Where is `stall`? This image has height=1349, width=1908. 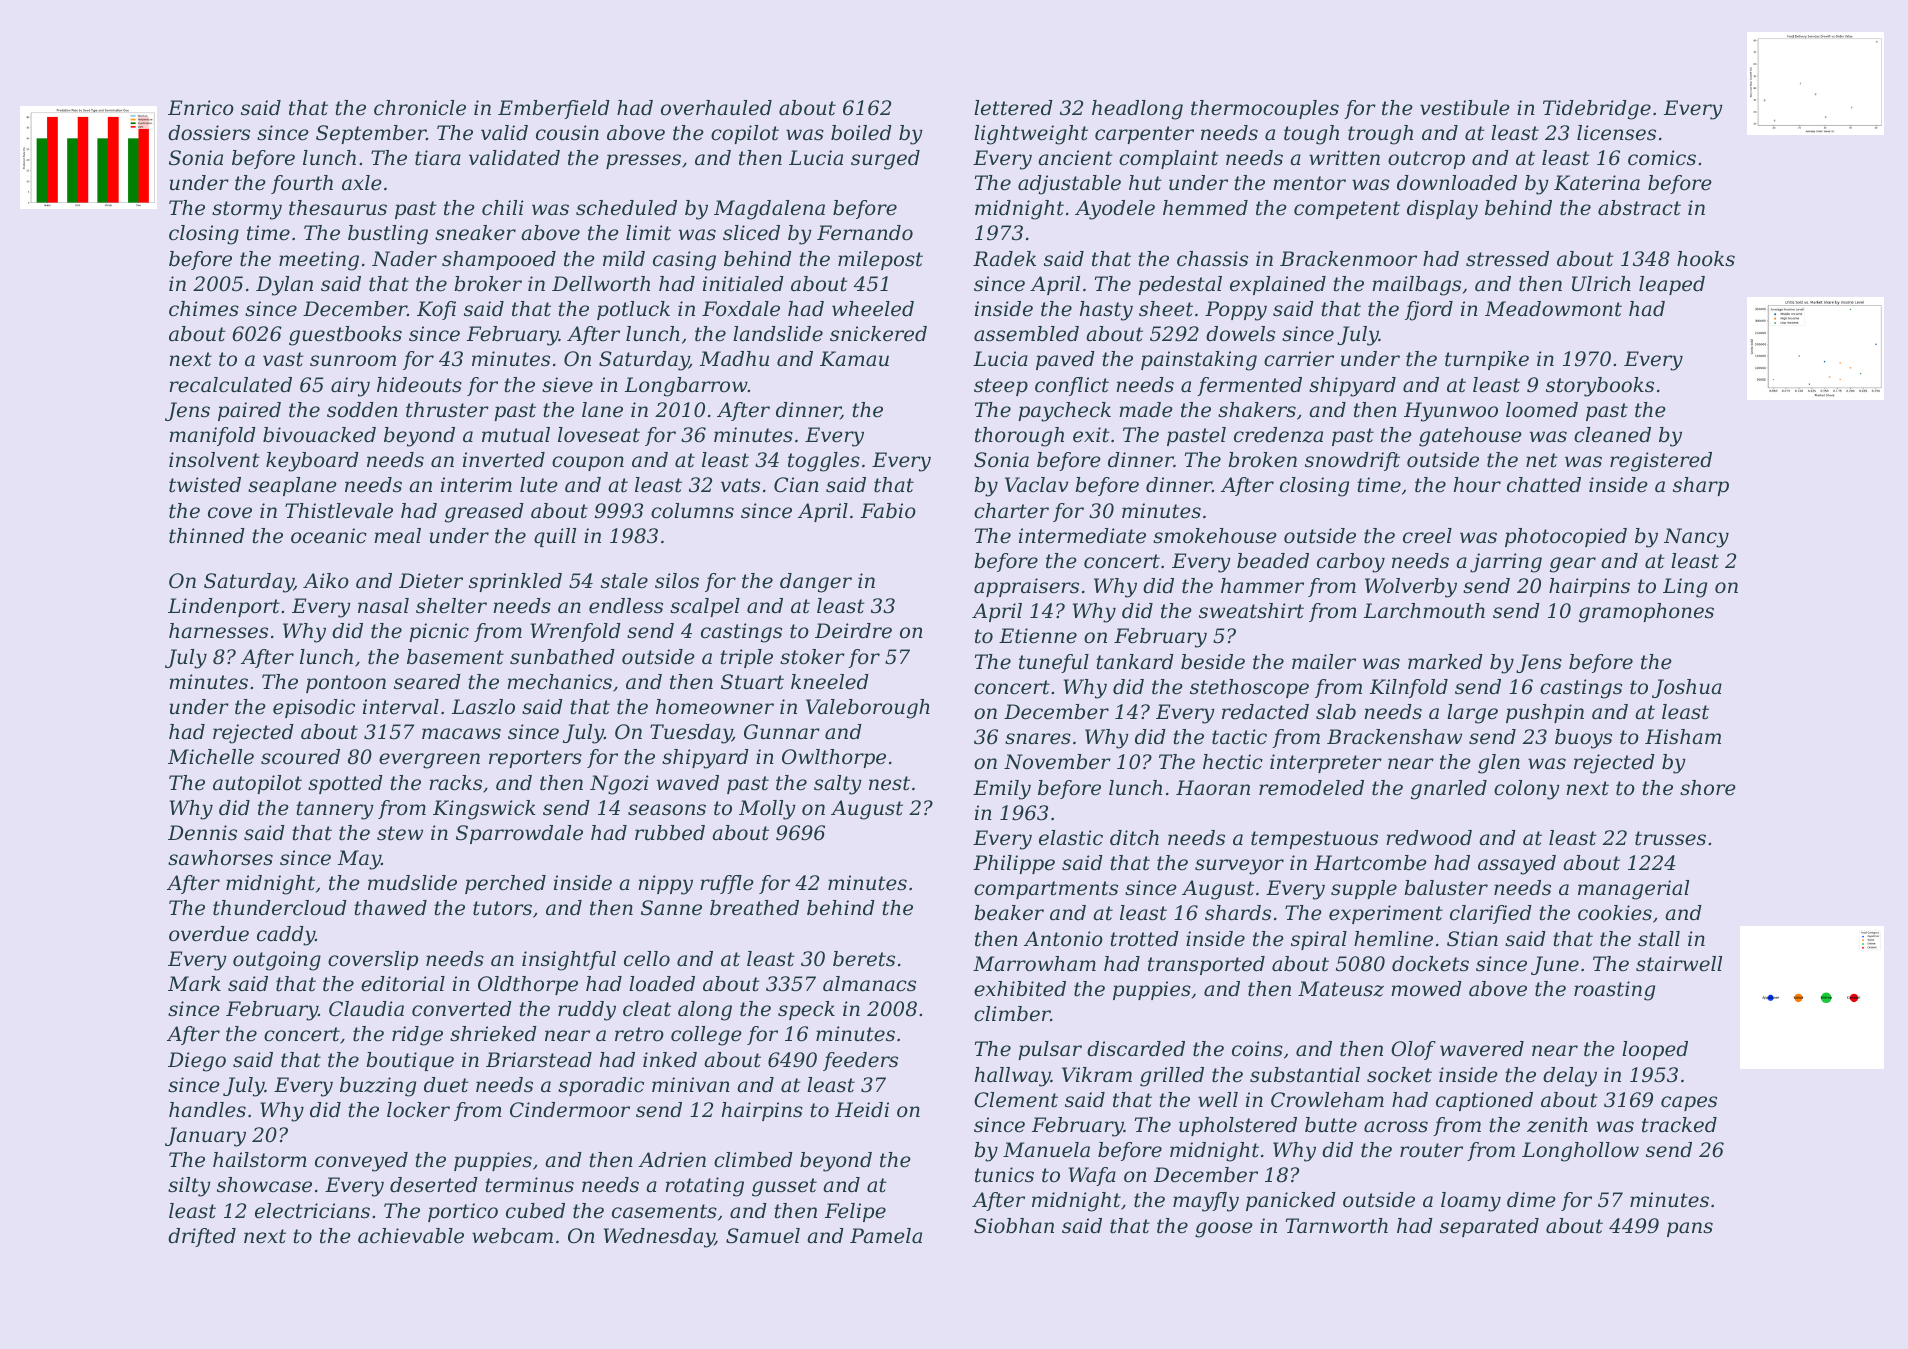
stall is located at coordinates (1659, 939).
